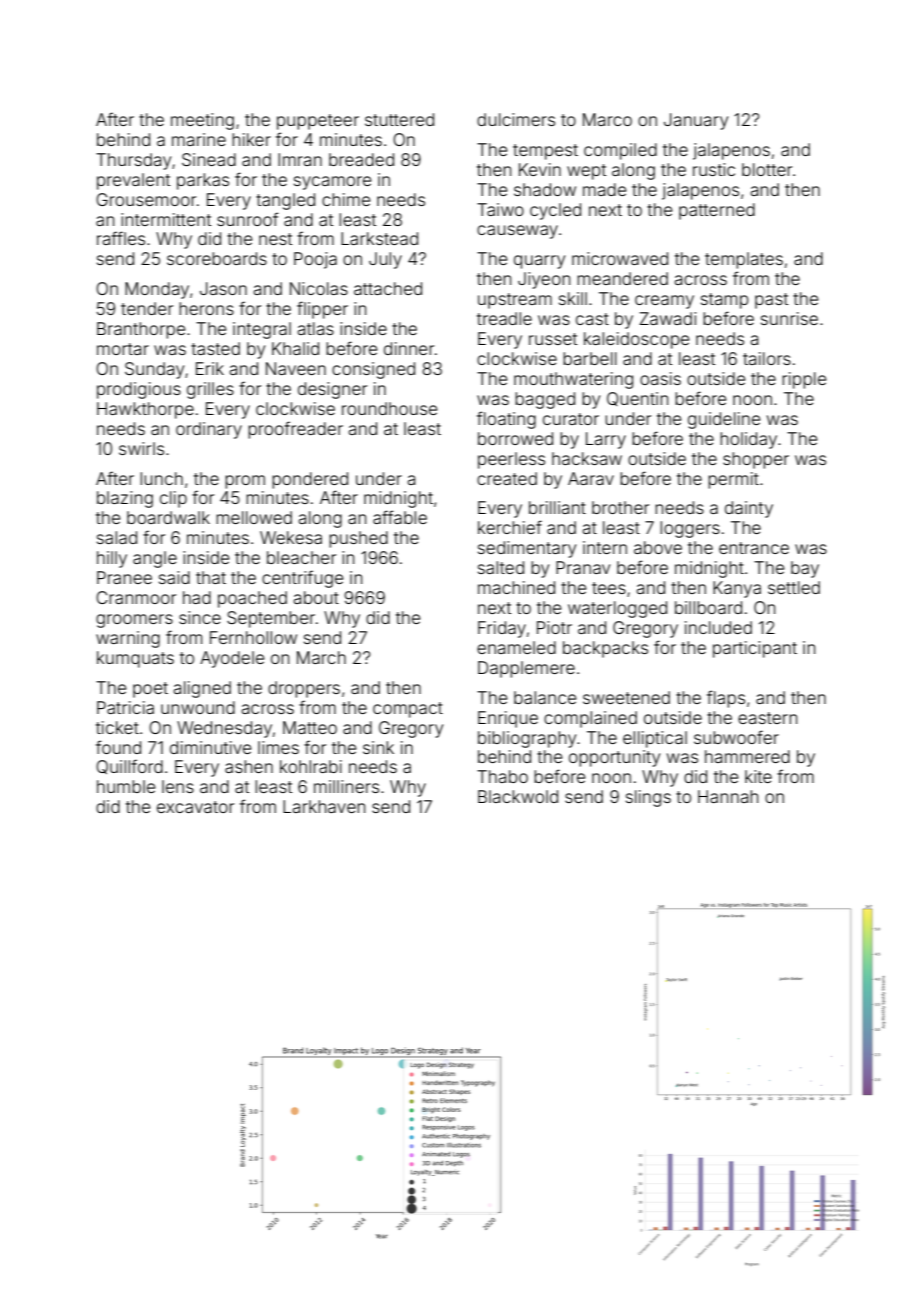 This screenshot has width=924, height=1308. What do you see at coordinates (147, 308) in the screenshot?
I see `tender` at bounding box center [147, 308].
